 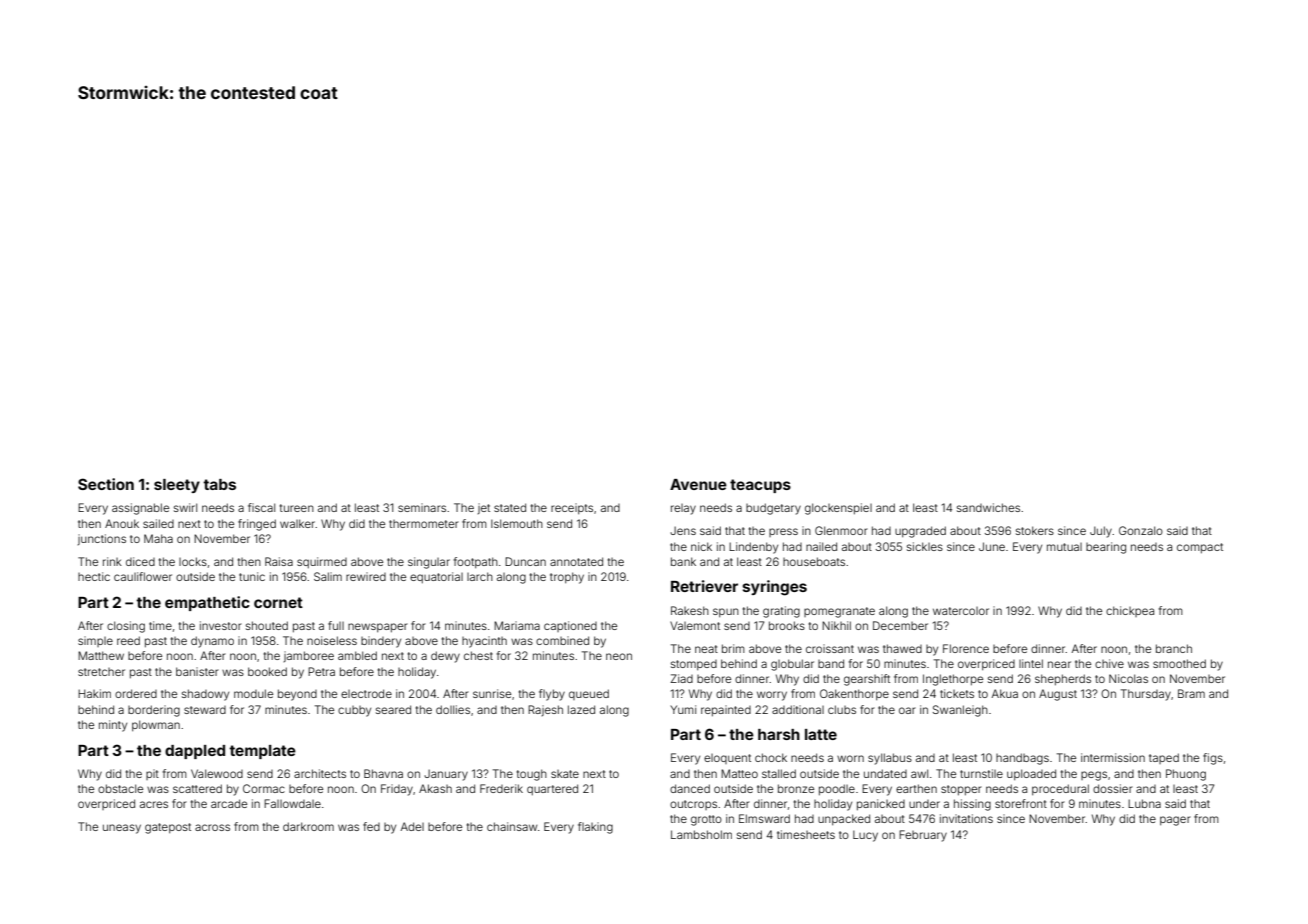 What do you see at coordinates (262, 752) in the page?
I see `template` at bounding box center [262, 752].
